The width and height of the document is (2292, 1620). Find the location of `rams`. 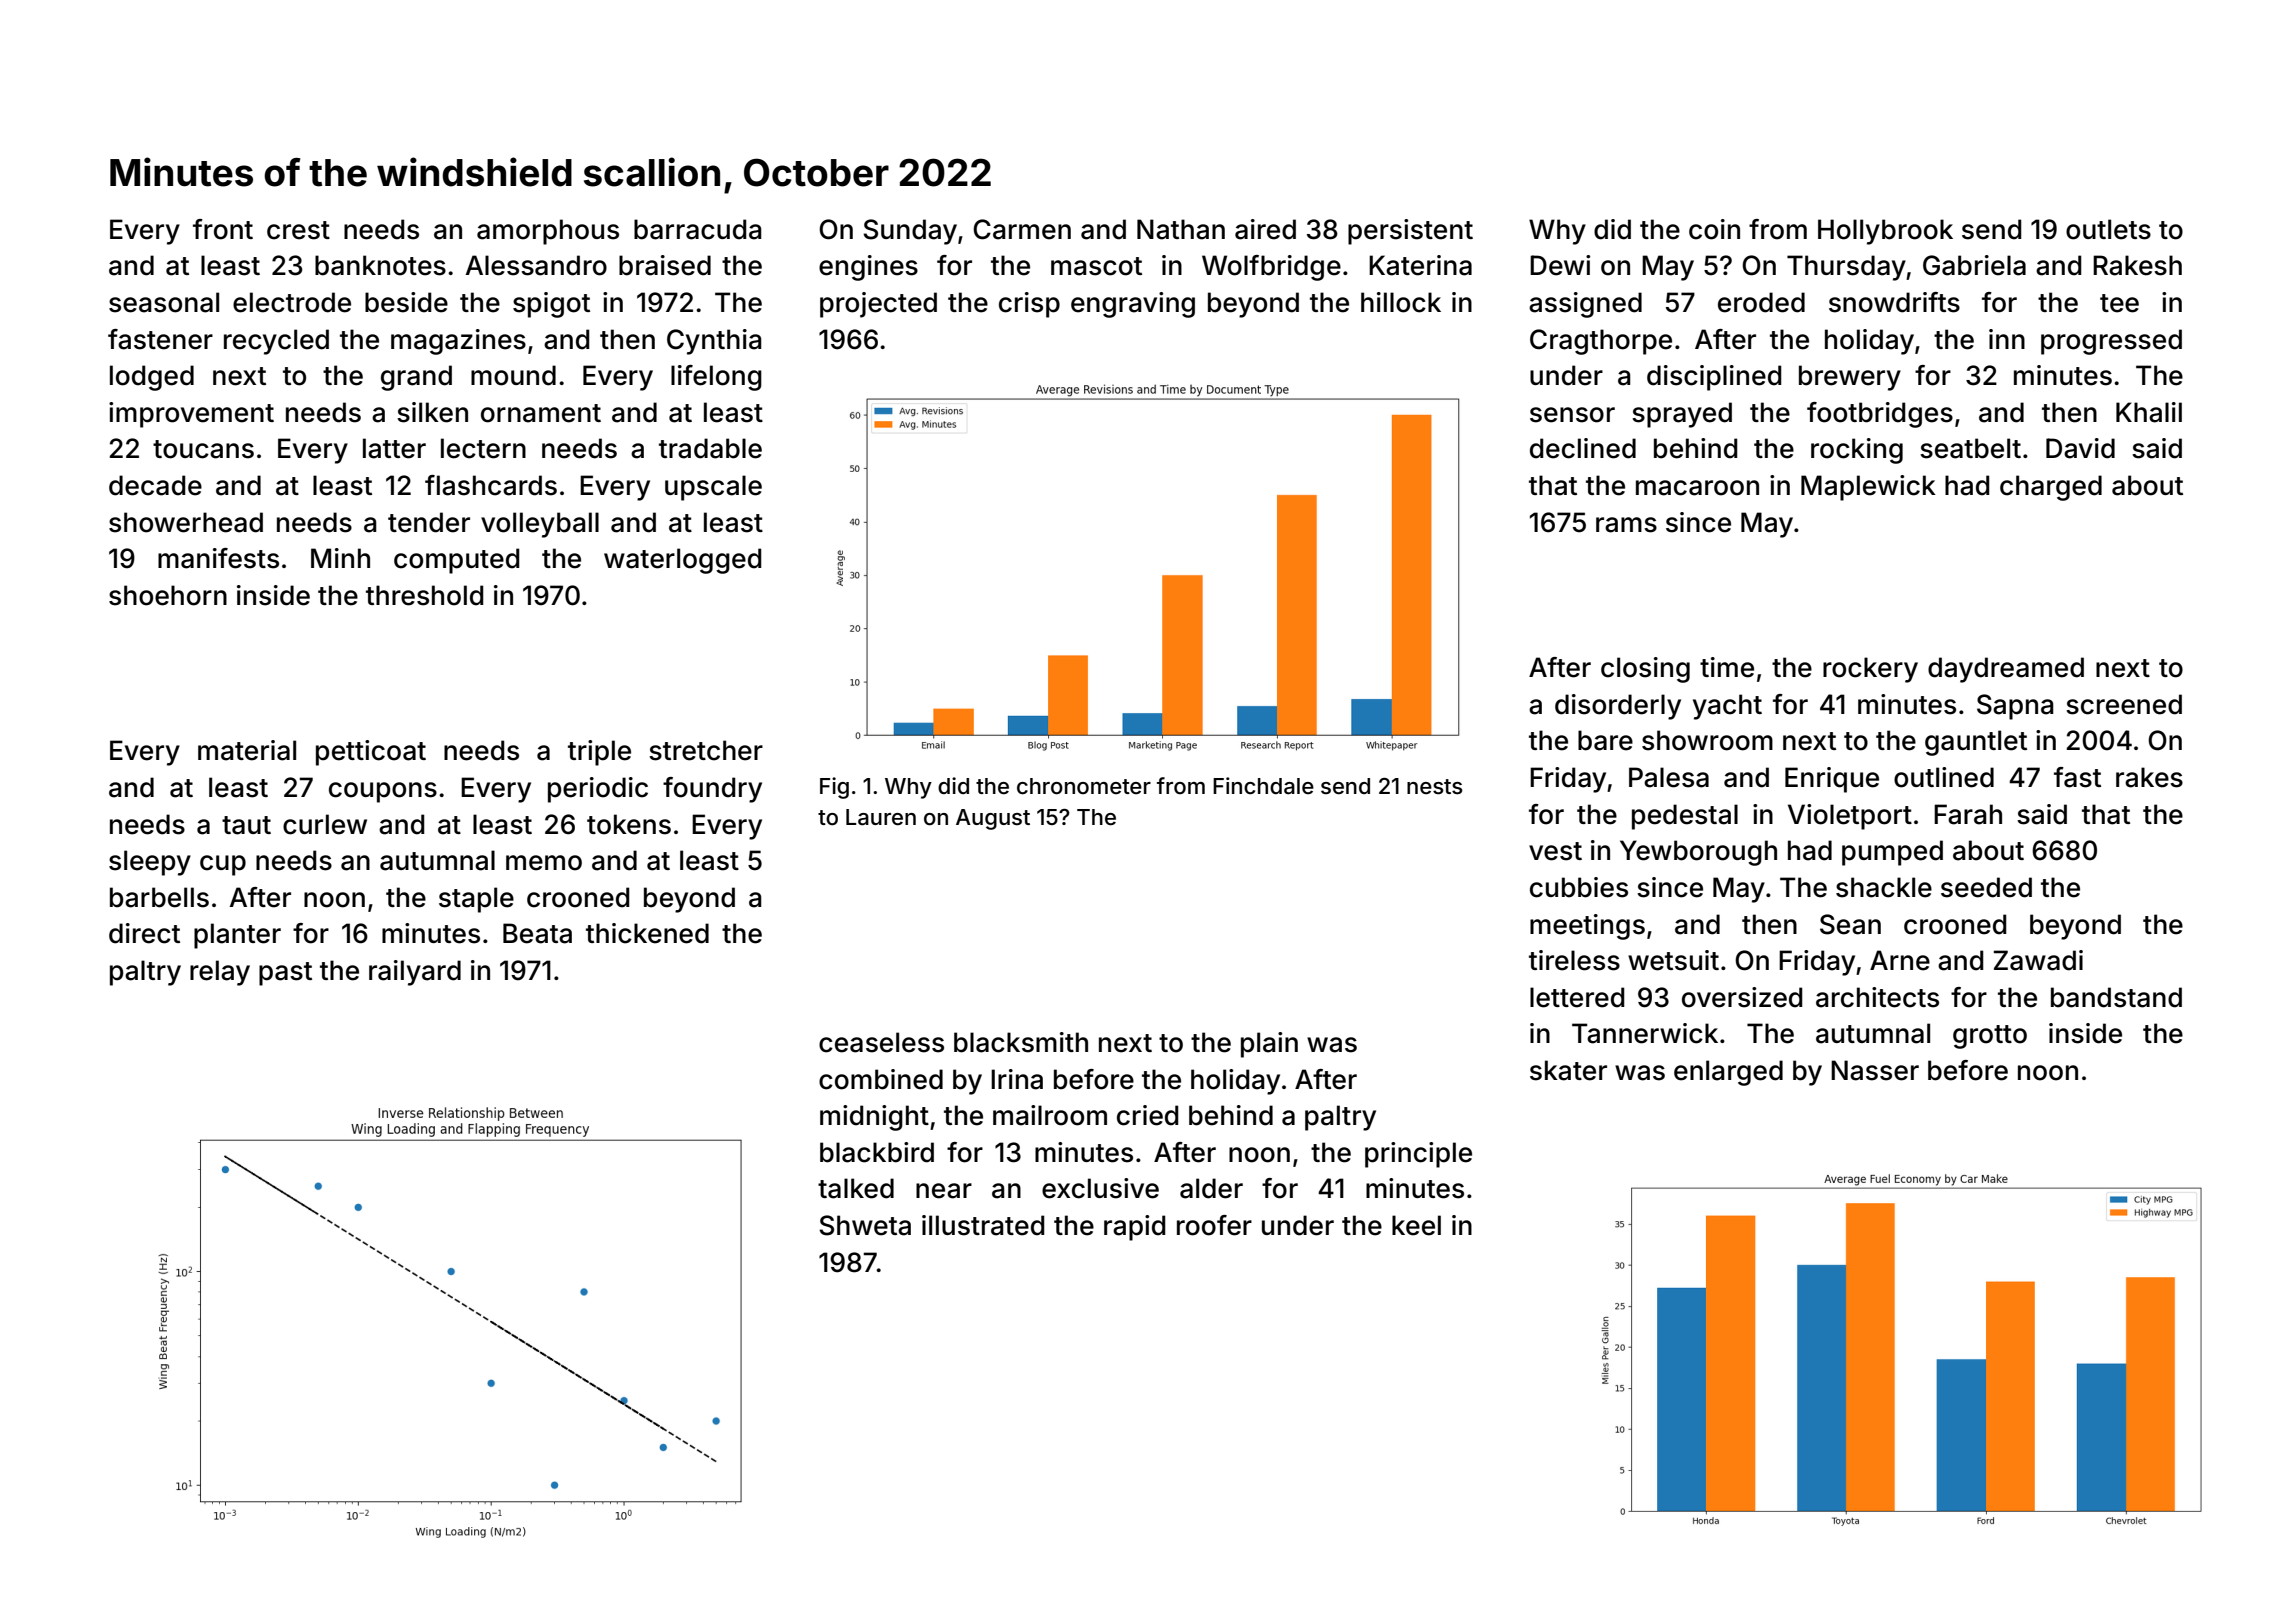

rams is located at coordinates (1626, 525).
